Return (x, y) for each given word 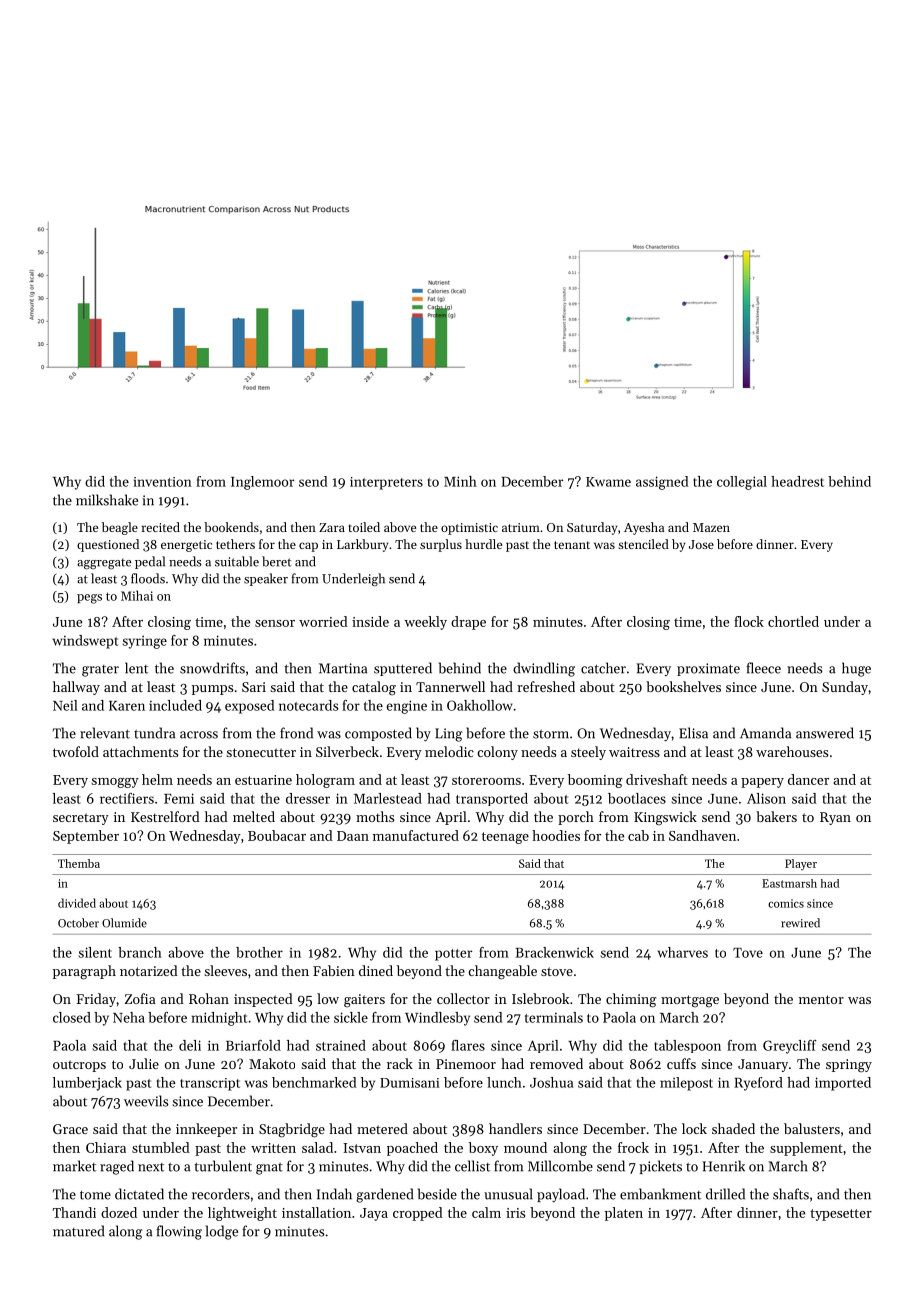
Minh (460, 481)
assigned (662, 483)
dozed (119, 1212)
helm (157, 779)
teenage (505, 838)
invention (163, 482)
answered (825, 733)
